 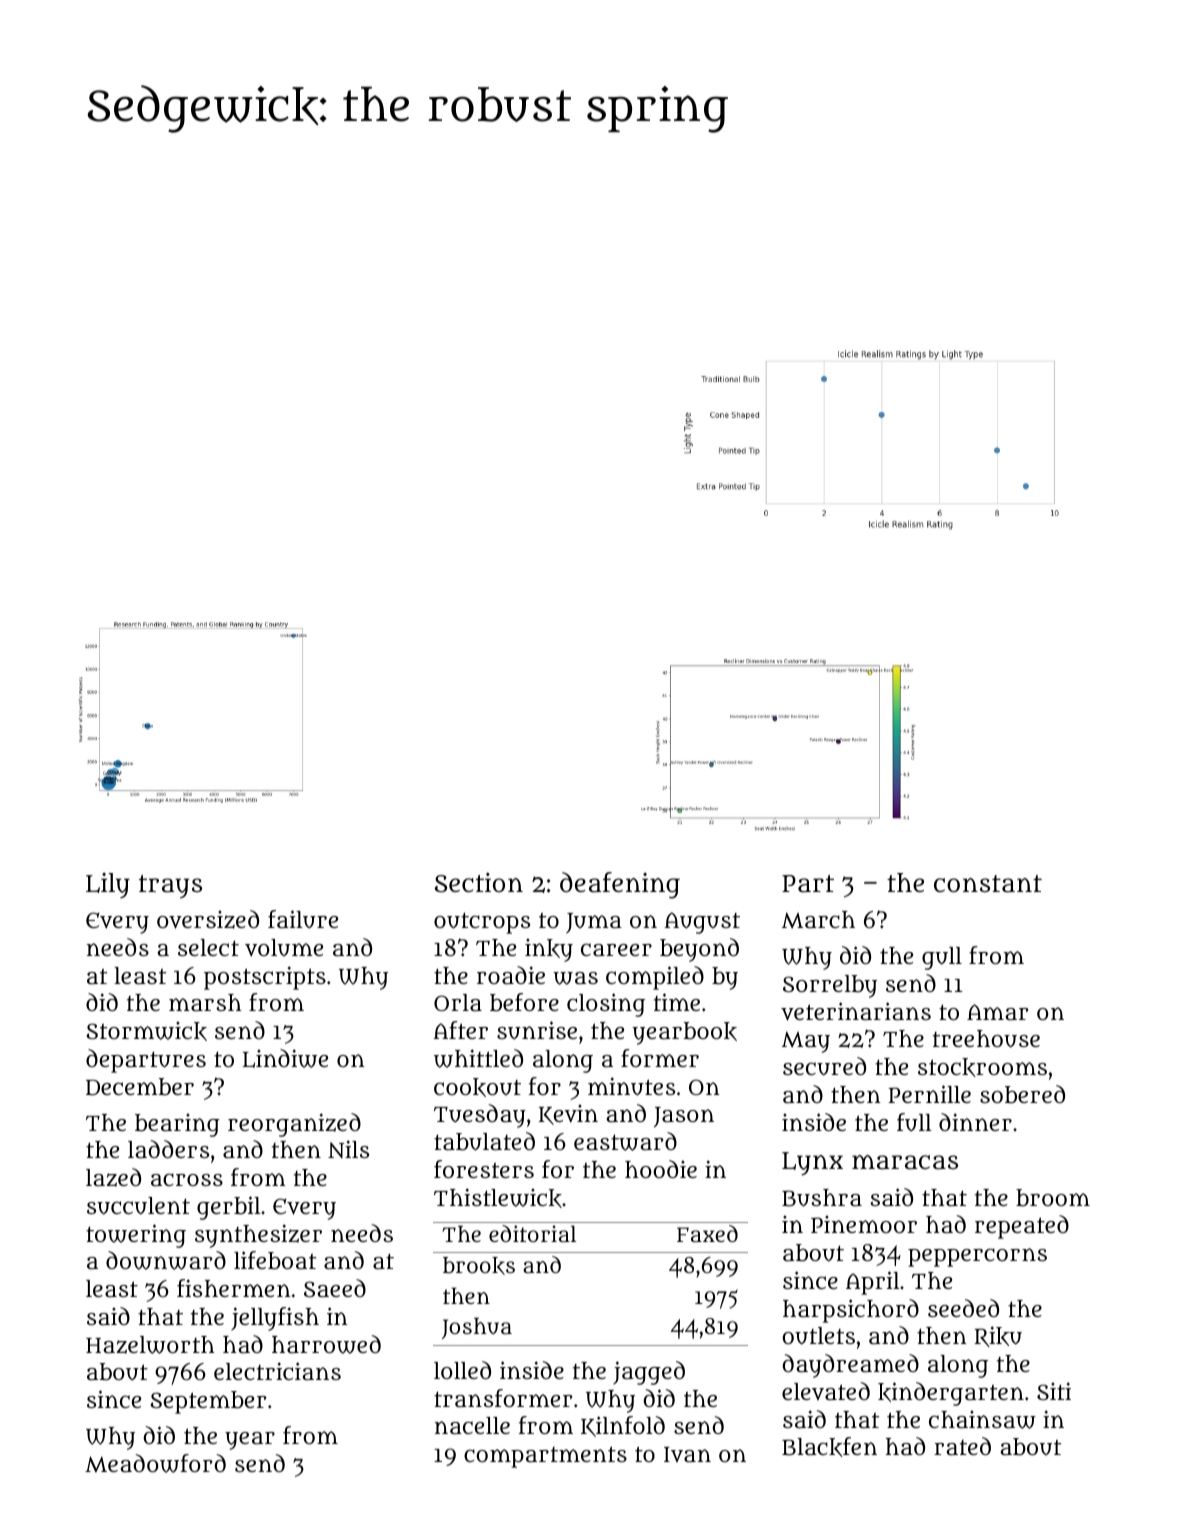 What do you see at coordinates (277, 1371) in the screenshot?
I see `electricians` at bounding box center [277, 1371].
